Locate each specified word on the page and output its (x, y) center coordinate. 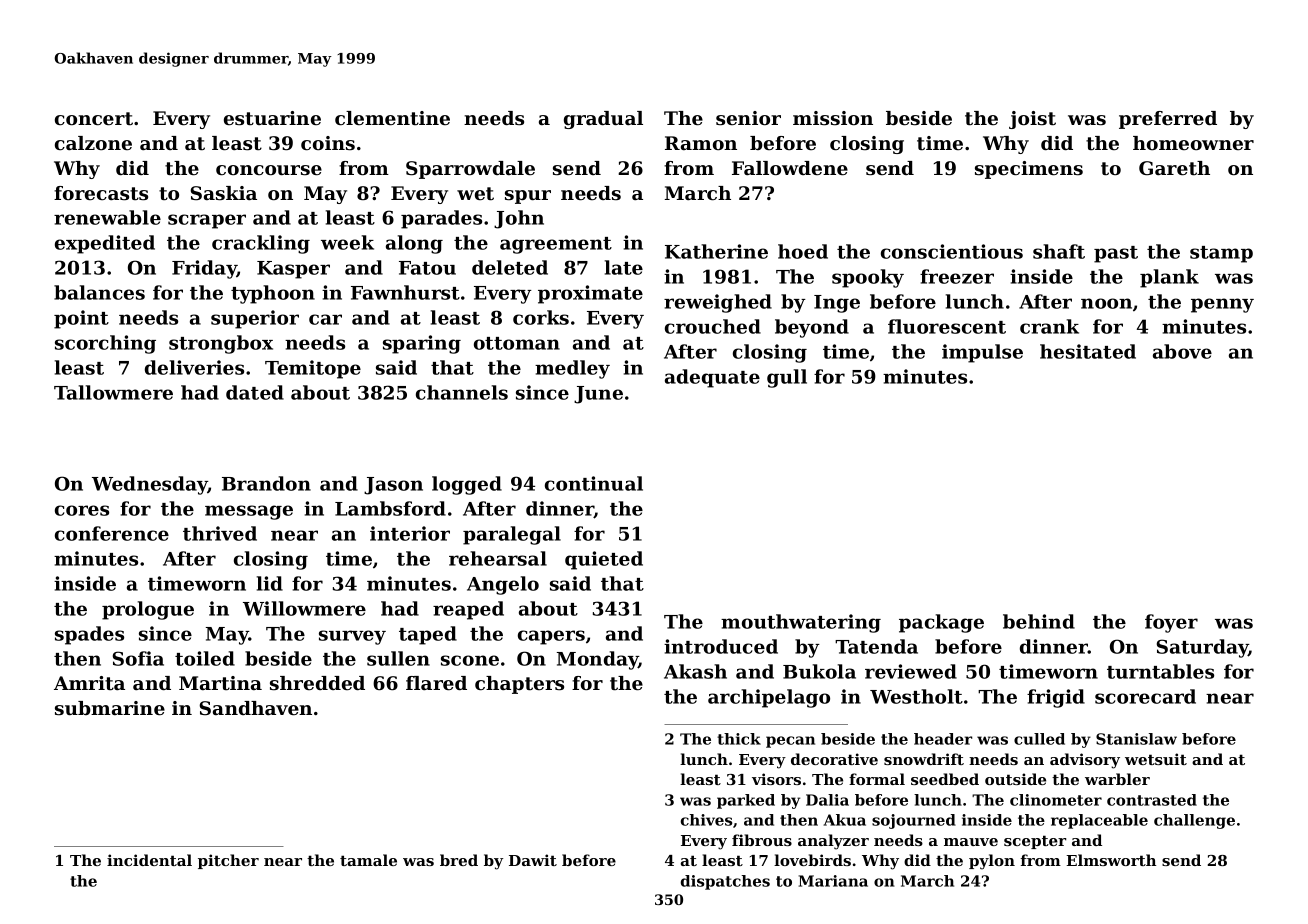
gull (787, 378)
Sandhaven (255, 708)
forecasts (101, 193)
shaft (1059, 251)
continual (594, 483)
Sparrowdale (470, 170)
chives (706, 820)
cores (82, 510)
